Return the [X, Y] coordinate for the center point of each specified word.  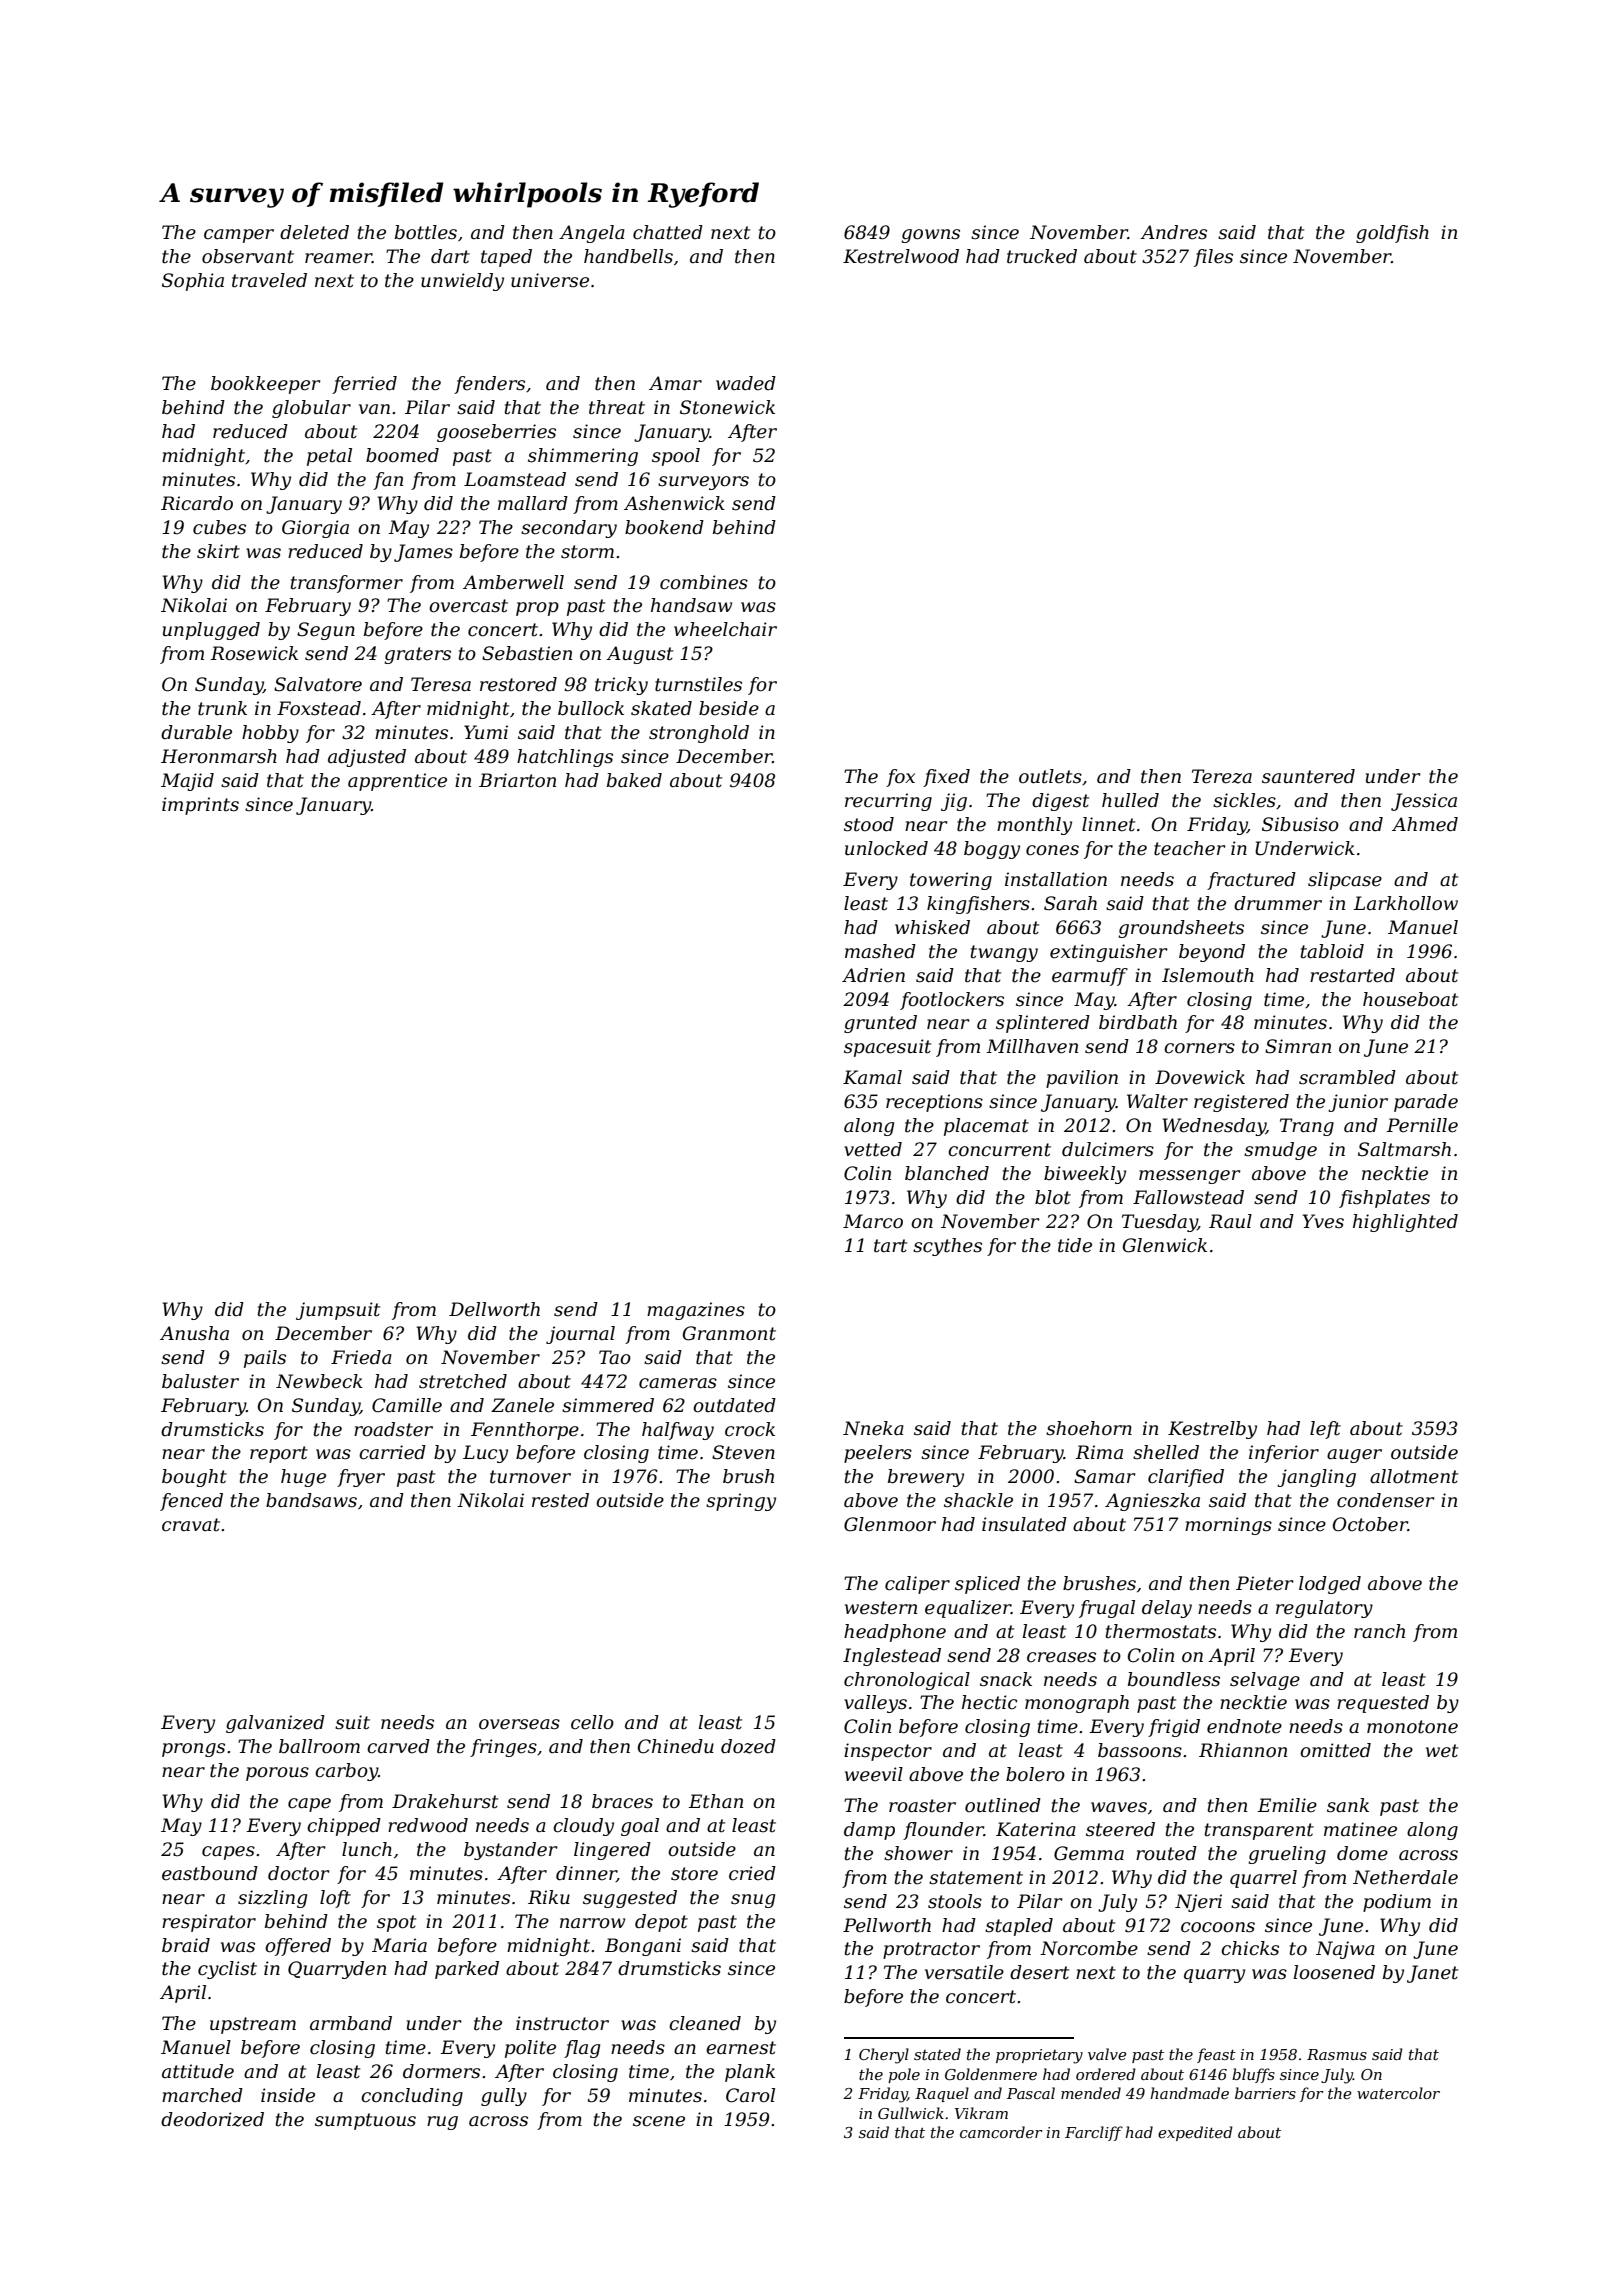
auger [1354, 1456]
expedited [1195, 2133]
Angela [592, 234]
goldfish [1392, 234]
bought [194, 1478]
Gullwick [911, 2113]
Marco [873, 1221]
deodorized [212, 2119]
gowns [930, 236]
